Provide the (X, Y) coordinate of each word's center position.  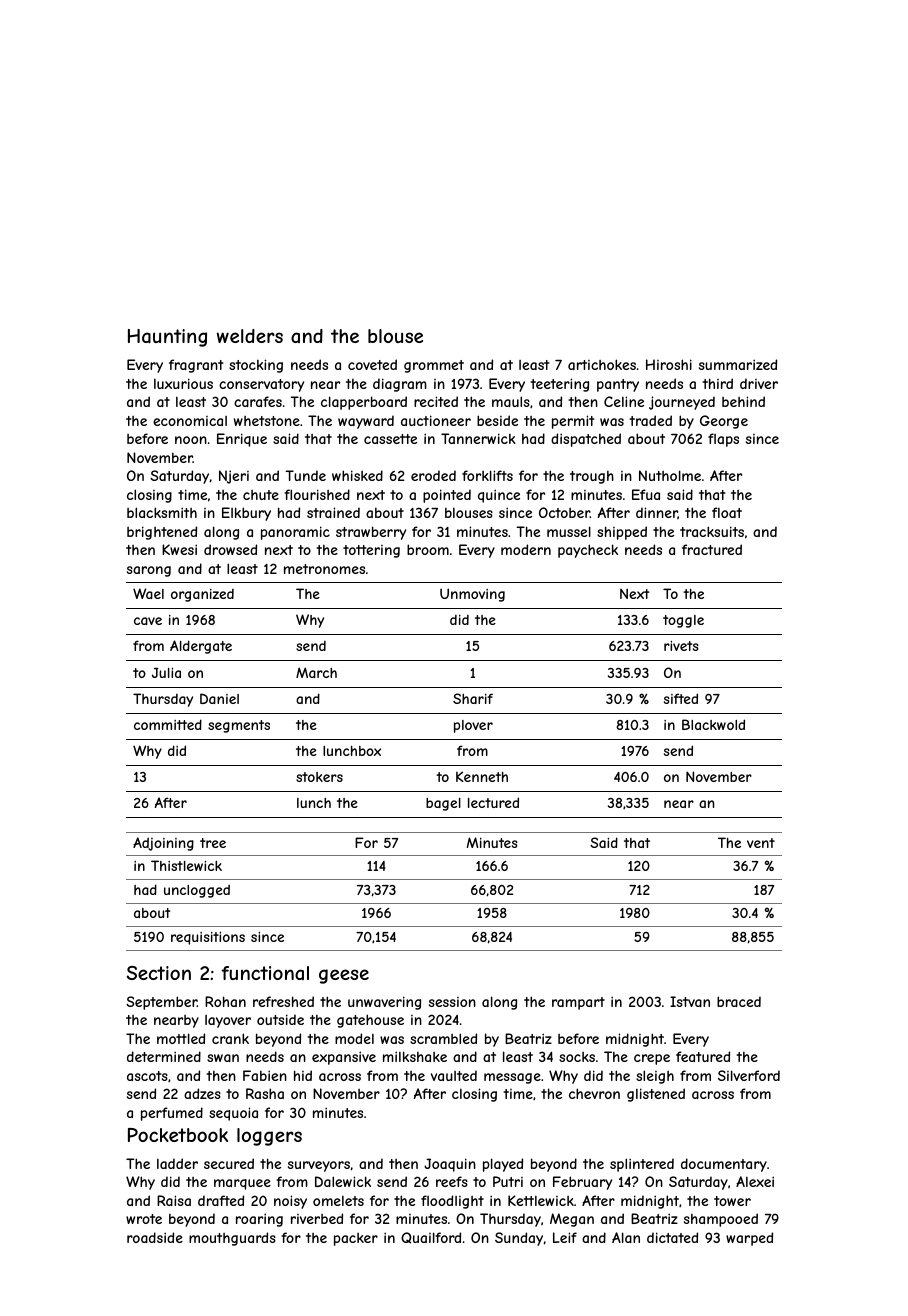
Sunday (519, 1239)
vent (761, 843)
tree (213, 843)
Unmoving (472, 595)
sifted (681, 698)
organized (202, 595)
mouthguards (232, 1239)
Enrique (242, 440)
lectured (493, 802)
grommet (434, 366)
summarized (738, 364)
